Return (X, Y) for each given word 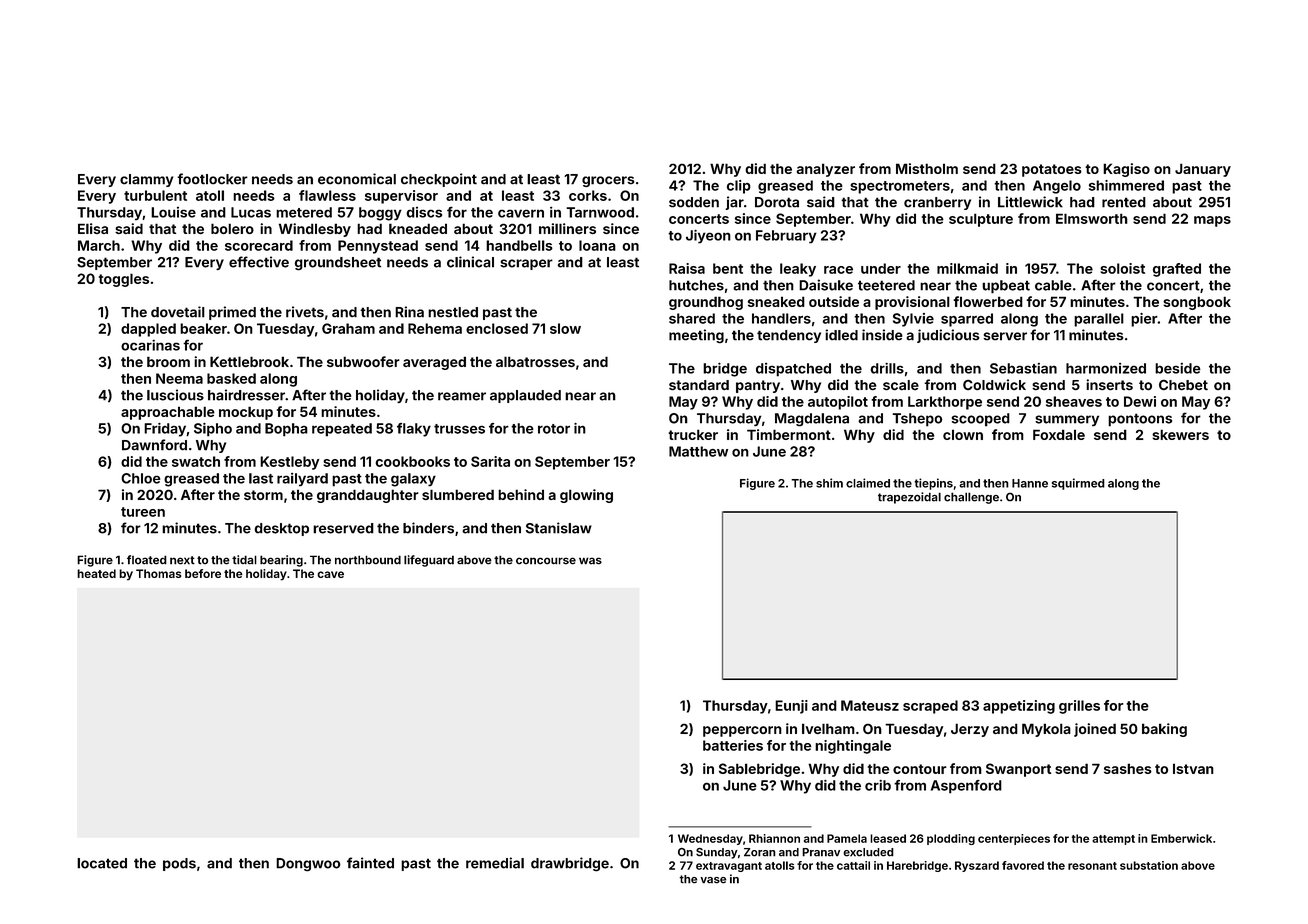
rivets (305, 312)
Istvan (1193, 769)
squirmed (1078, 484)
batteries (733, 745)
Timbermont (789, 434)
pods (179, 864)
